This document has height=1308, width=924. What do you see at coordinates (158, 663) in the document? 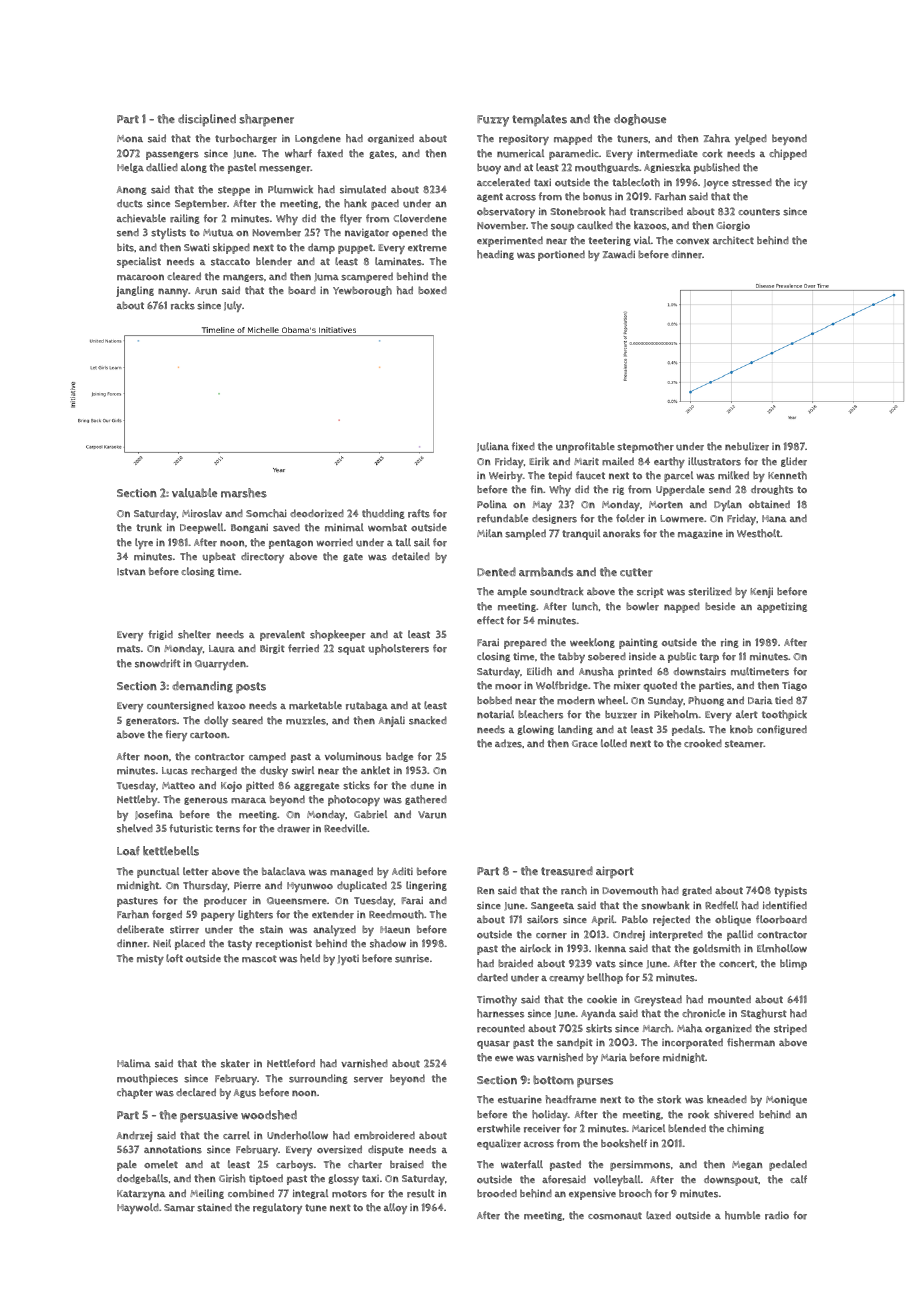
I see `snowdrift` at bounding box center [158, 663].
